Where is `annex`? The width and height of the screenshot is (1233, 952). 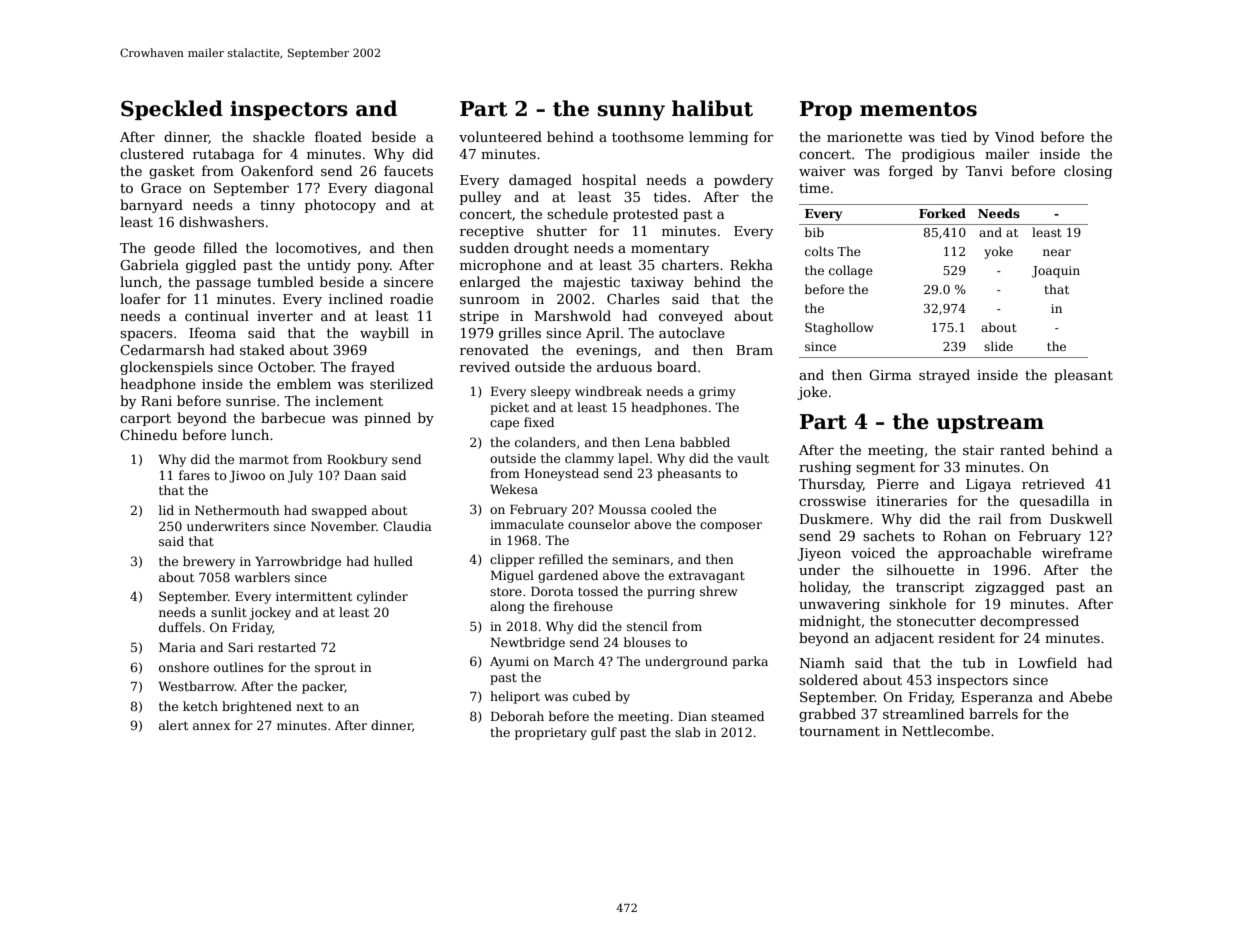 annex is located at coordinates (211, 726).
